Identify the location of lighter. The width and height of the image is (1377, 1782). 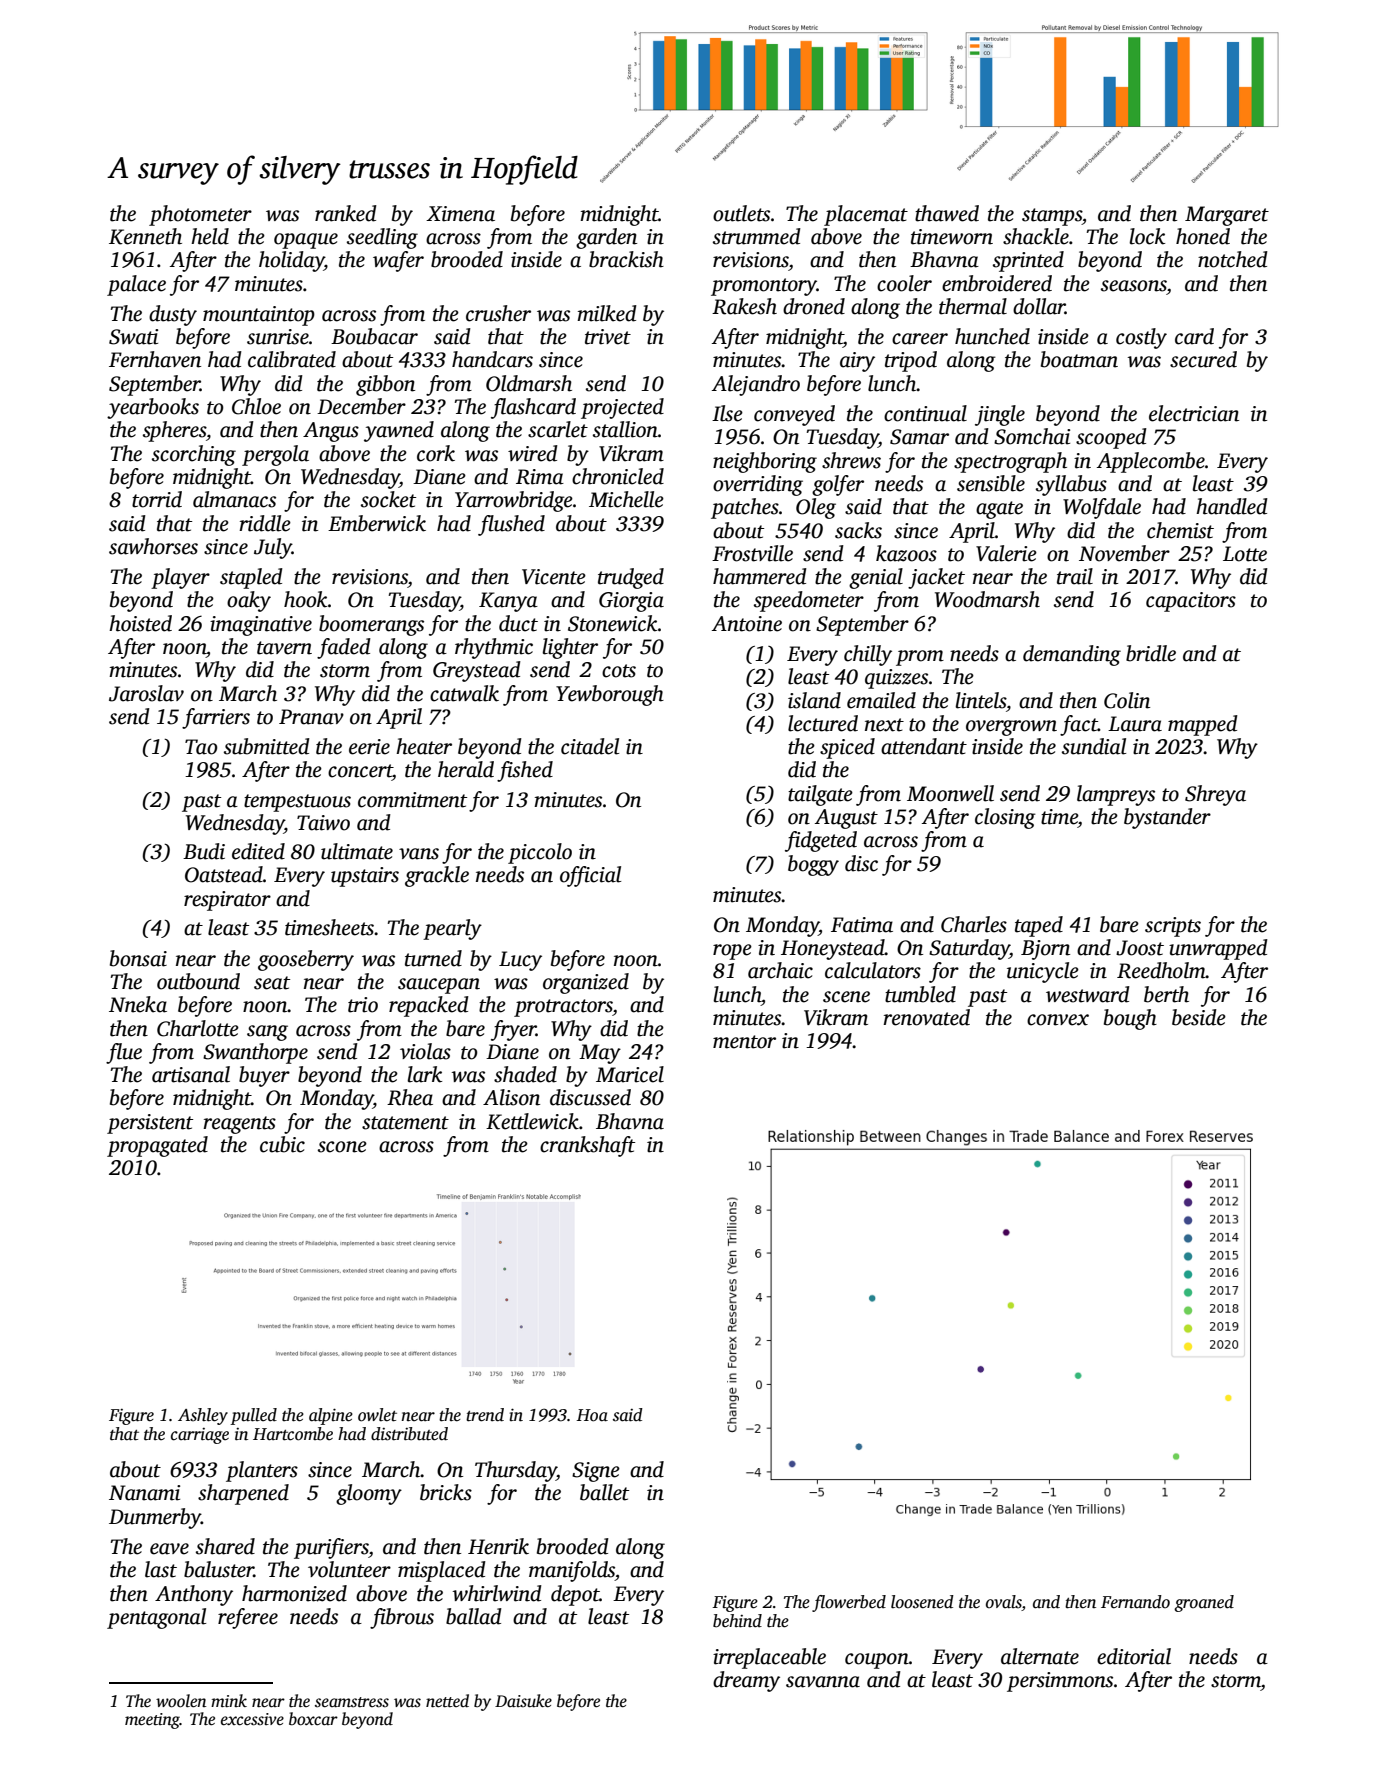
(570, 648).
